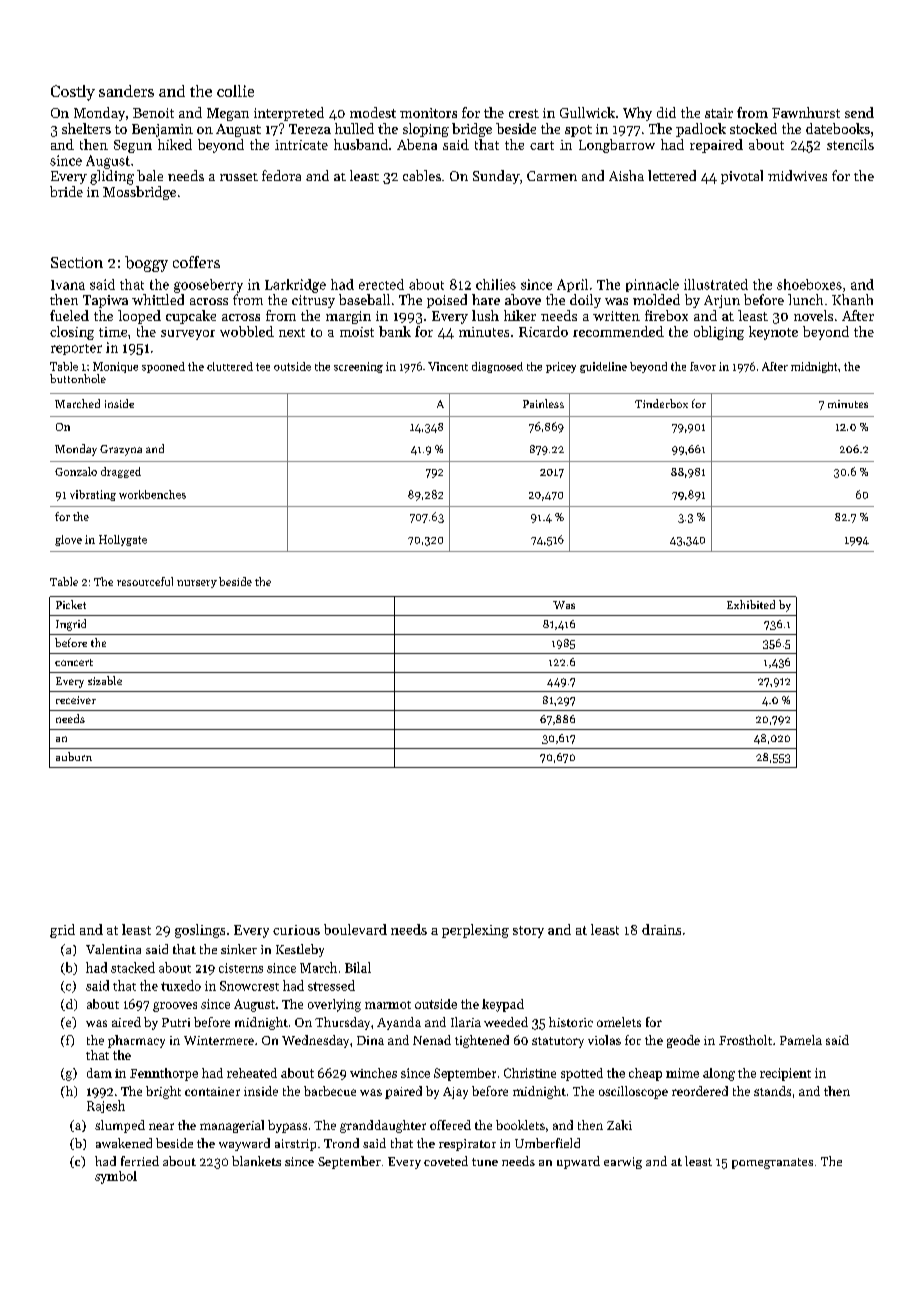  Describe the element at coordinates (432, 1040) in the screenshot. I see `Nenad` at that location.
